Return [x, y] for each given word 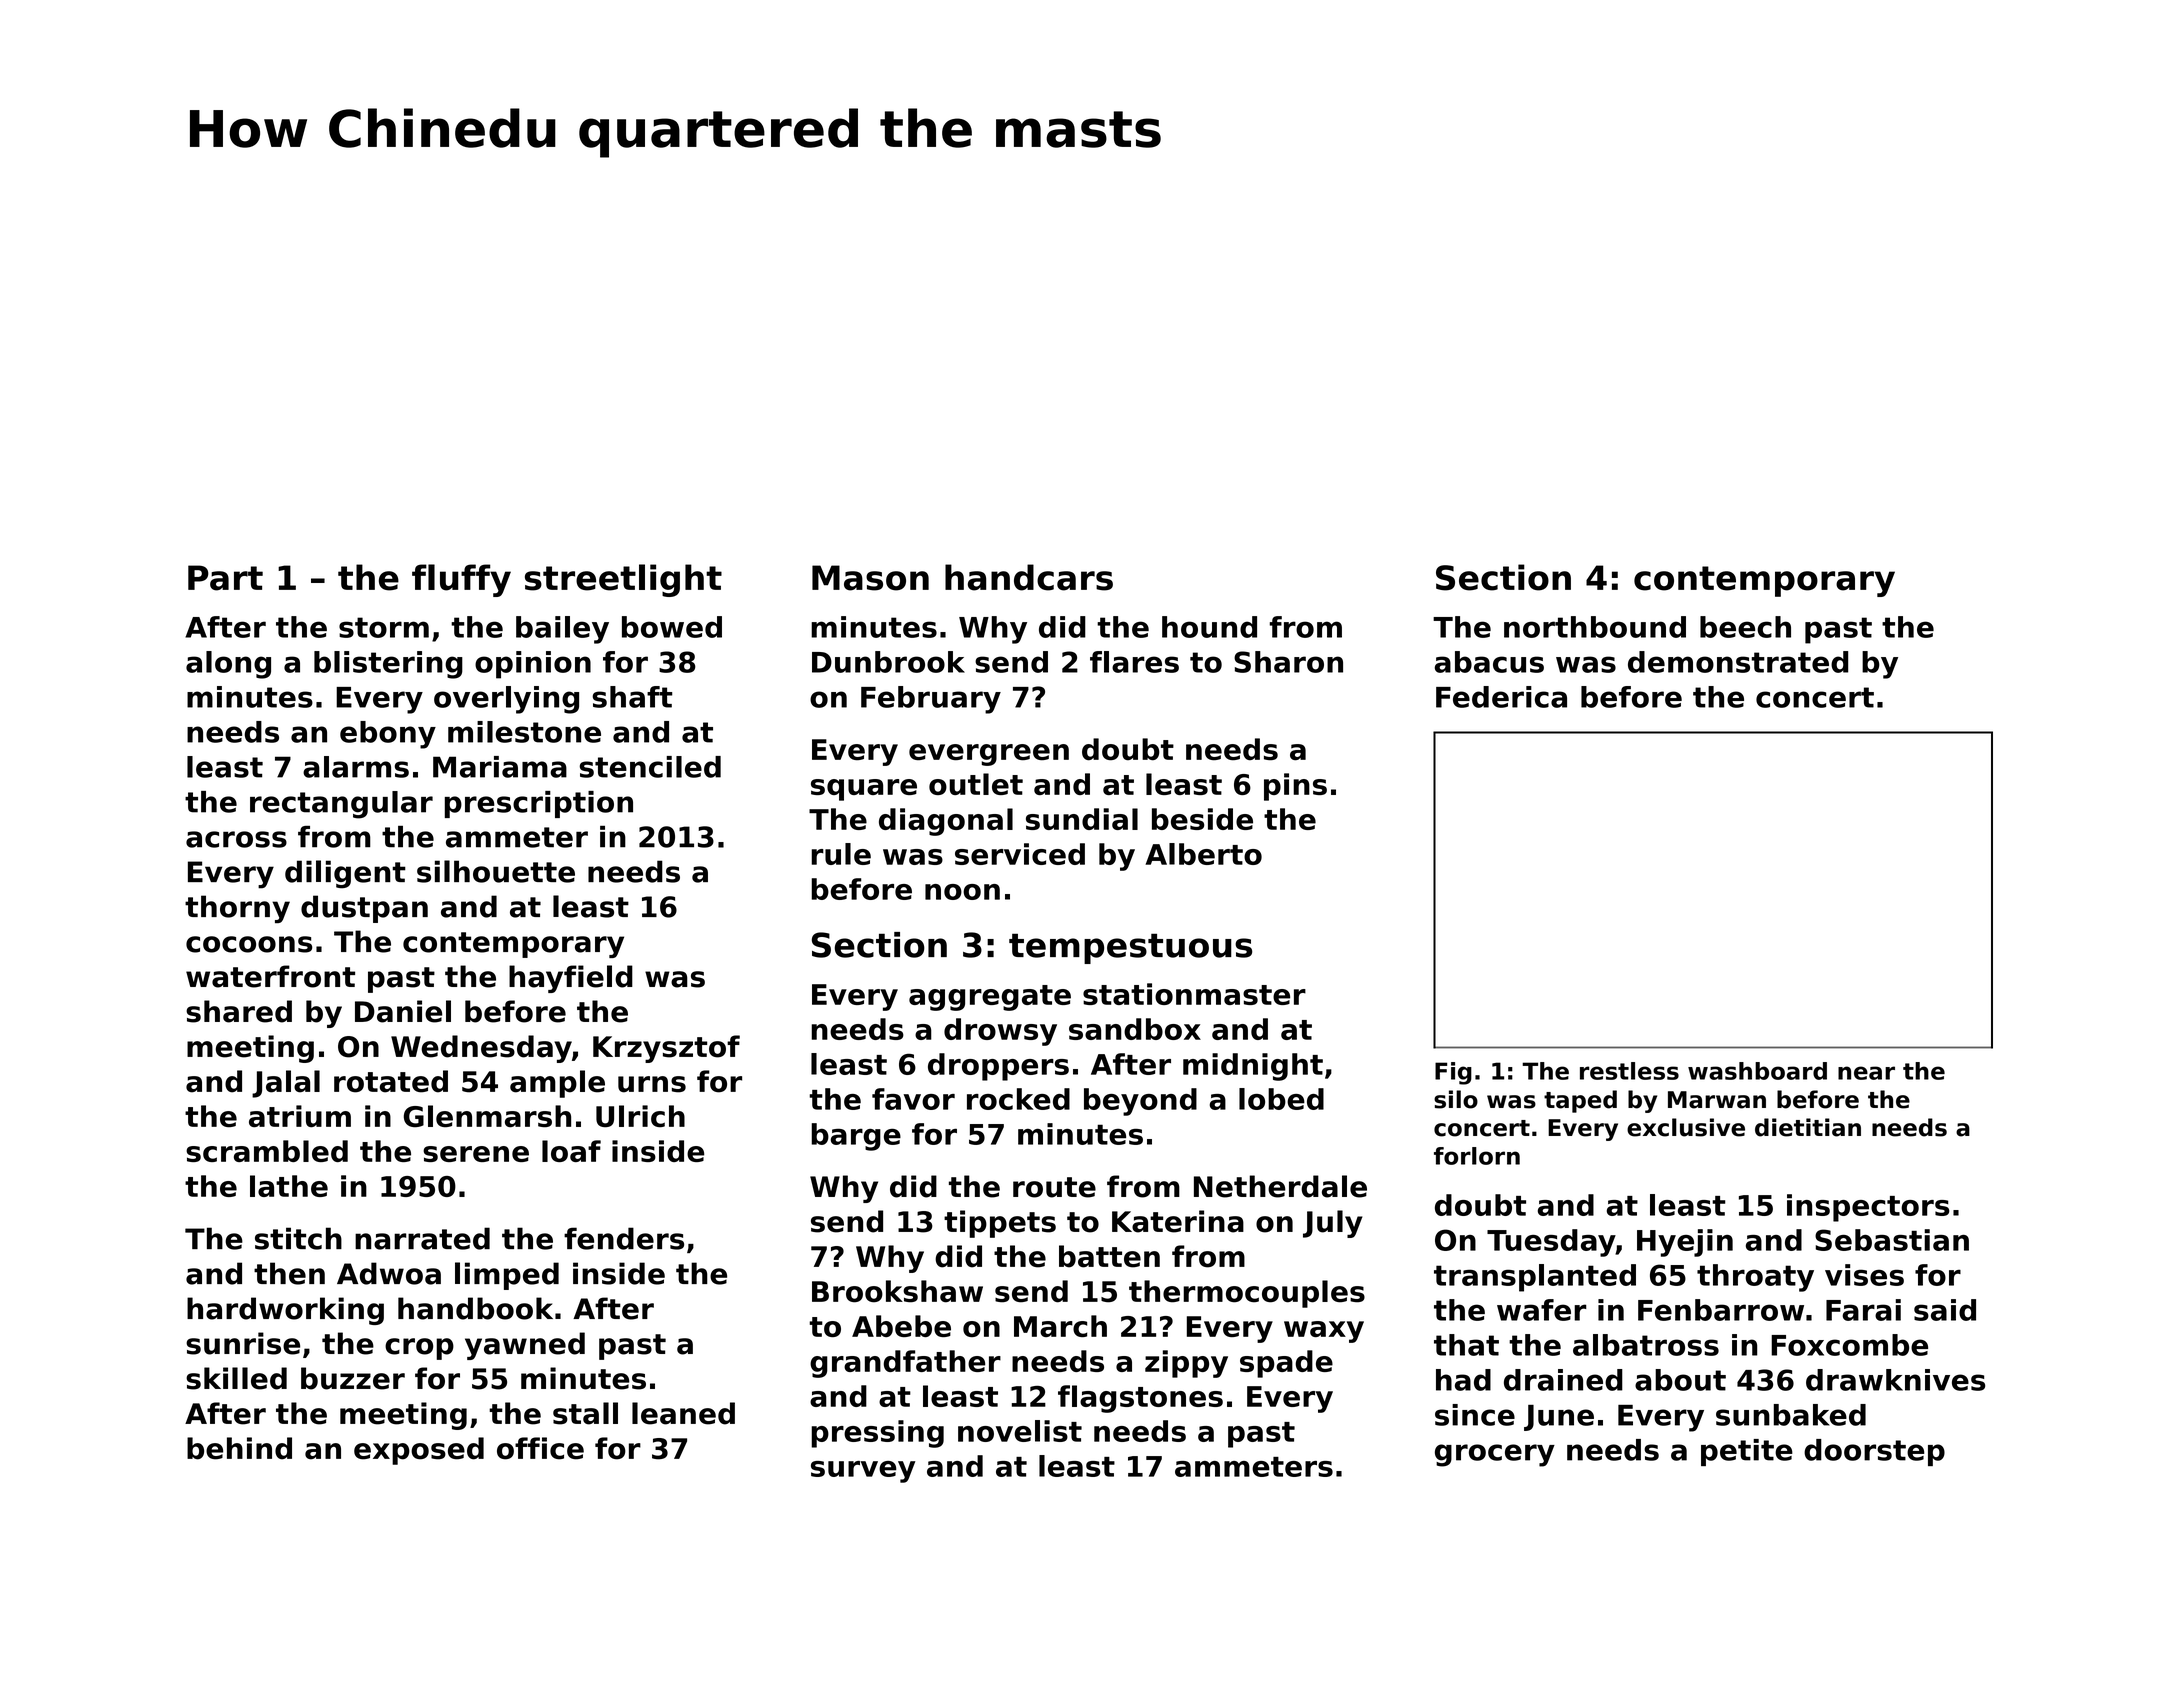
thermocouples [1247, 1294]
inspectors [1868, 1208]
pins [1295, 787]
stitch [298, 1238]
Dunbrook [888, 662]
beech [1745, 627]
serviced [1020, 854]
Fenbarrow [1721, 1310]
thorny [237, 909]
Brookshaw [897, 1291]
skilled [236, 1378]
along [228, 665]
